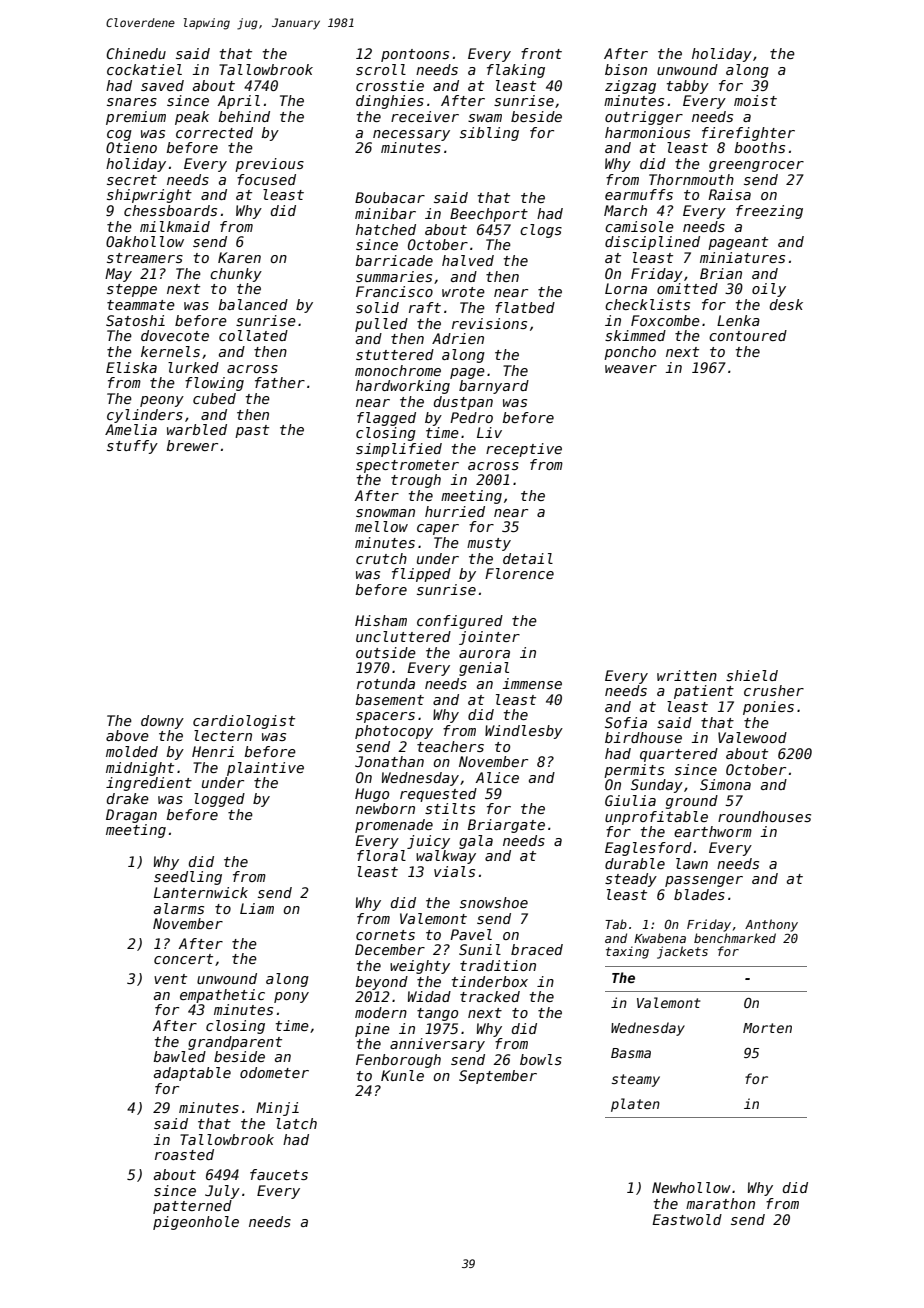 Image resolution: width=924 pixels, height=1308 pixels. Describe the element at coordinates (687, 1219) in the screenshot. I see `Eastwold` at that location.
